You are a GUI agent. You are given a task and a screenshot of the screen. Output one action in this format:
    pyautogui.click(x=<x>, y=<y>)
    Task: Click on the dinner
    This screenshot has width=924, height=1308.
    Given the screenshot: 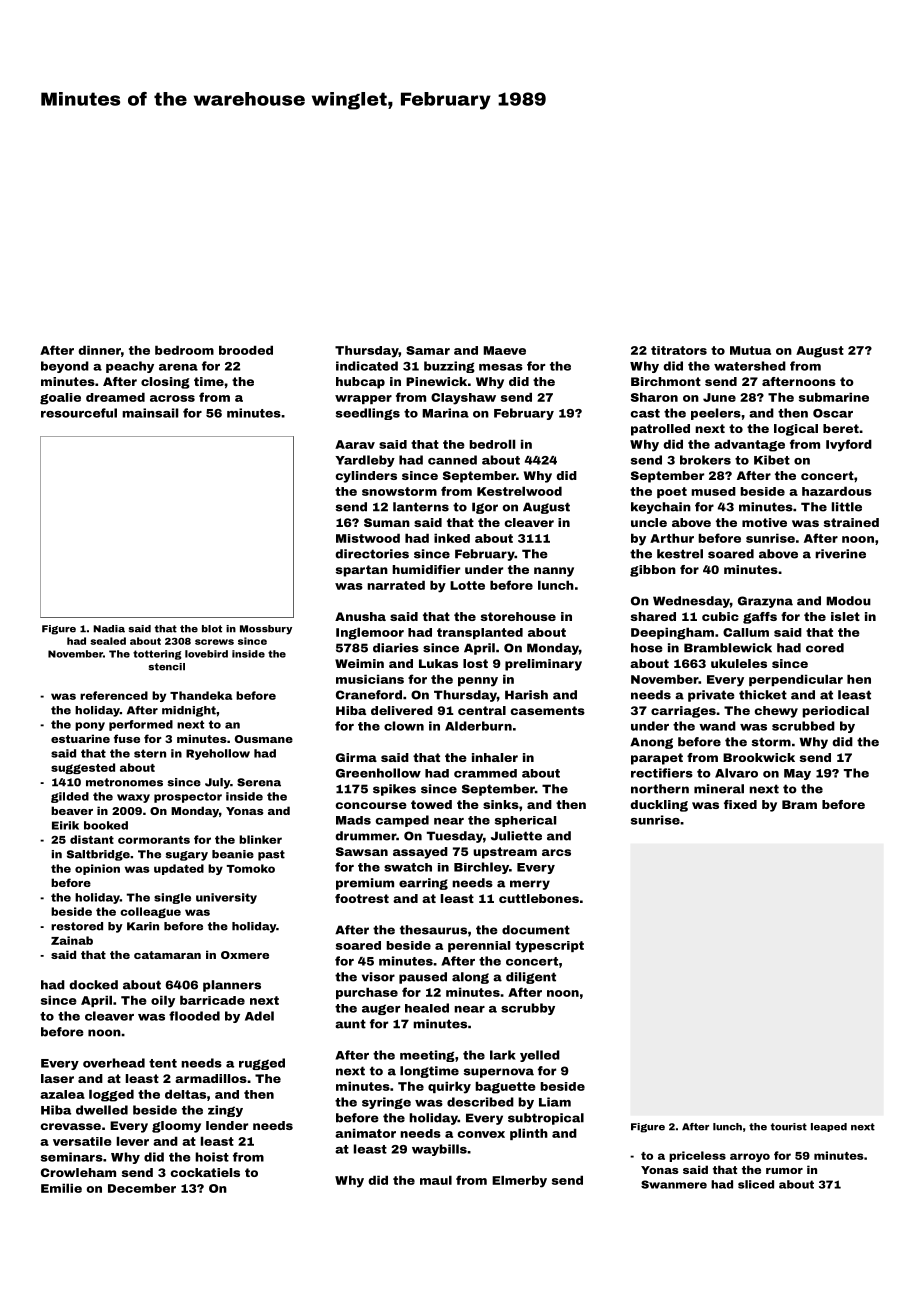 What is the action you would take?
    pyautogui.click(x=99, y=350)
